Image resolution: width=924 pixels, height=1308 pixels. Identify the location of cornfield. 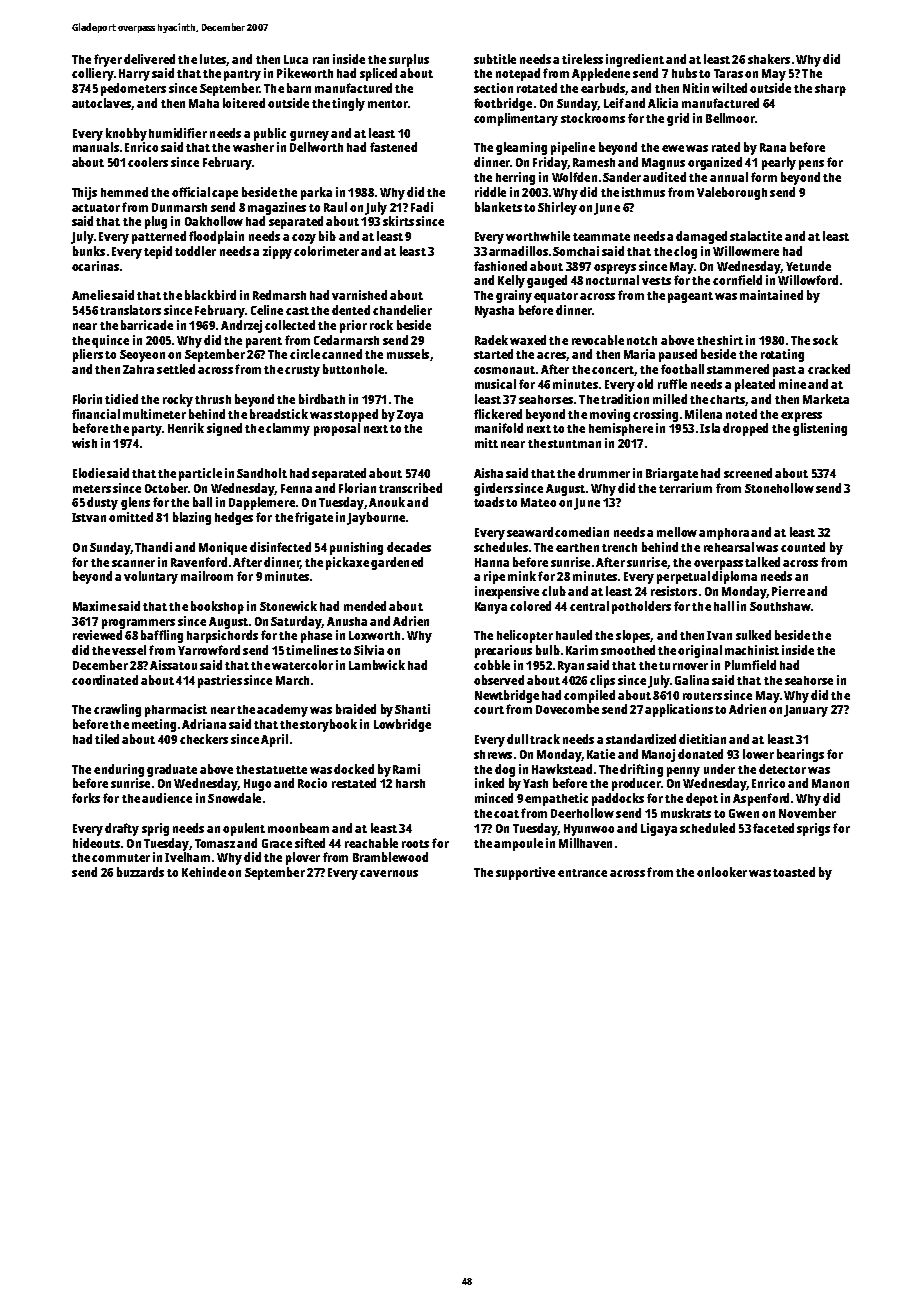
(737, 280).
